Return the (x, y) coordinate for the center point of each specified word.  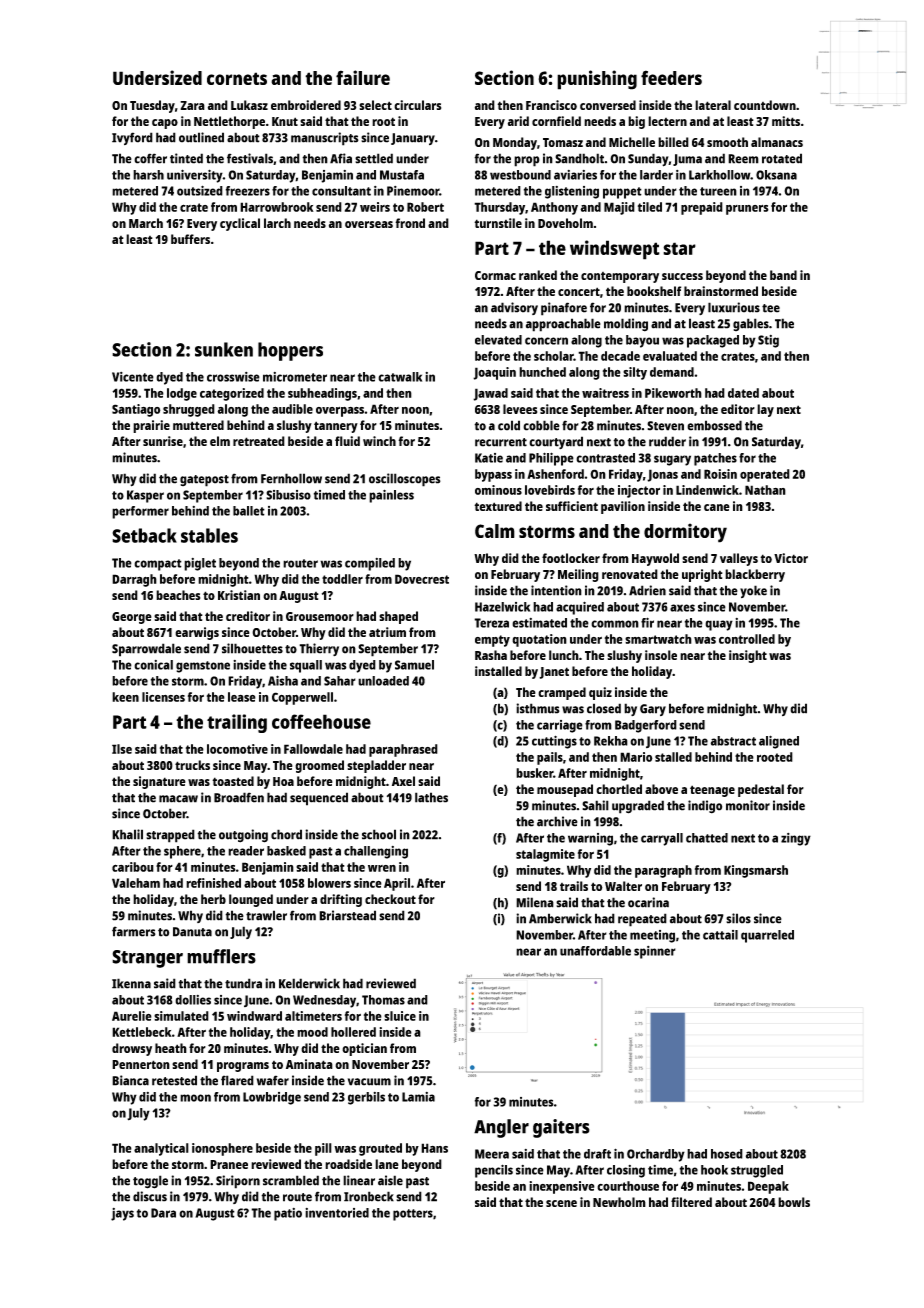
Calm (495, 531)
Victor (791, 558)
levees (520, 409)
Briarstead (347, 915)
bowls (794, 1202)
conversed (608, 105)
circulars (417, 105)
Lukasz (249, 105)
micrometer (295, 377)
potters (413, 1215)
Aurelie (132, 1016)
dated (743, 393)
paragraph (663, 871)
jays (122, 1214)
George (132, 618)
